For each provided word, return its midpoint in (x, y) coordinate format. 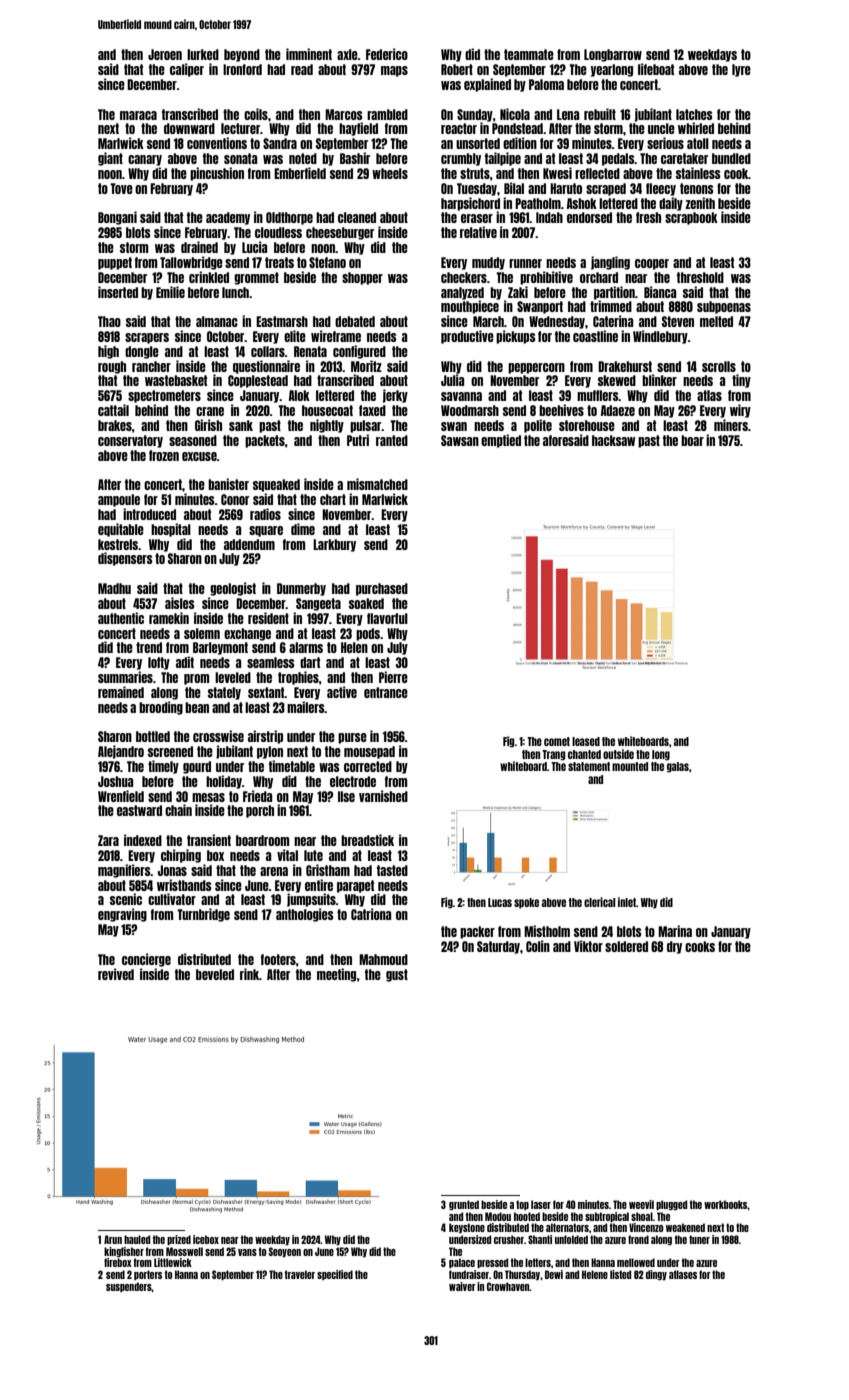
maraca (138, 115)
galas (678, 767)
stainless (698, 173)
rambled (387, 114)
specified (335, 1275)
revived (116, 974)
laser (541, 1204)
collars (268, 351)
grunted (464, 1205)
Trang (553, 755)
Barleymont (220, 648)
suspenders (129, 1287)
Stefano (327, 262)
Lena (568, 114)
